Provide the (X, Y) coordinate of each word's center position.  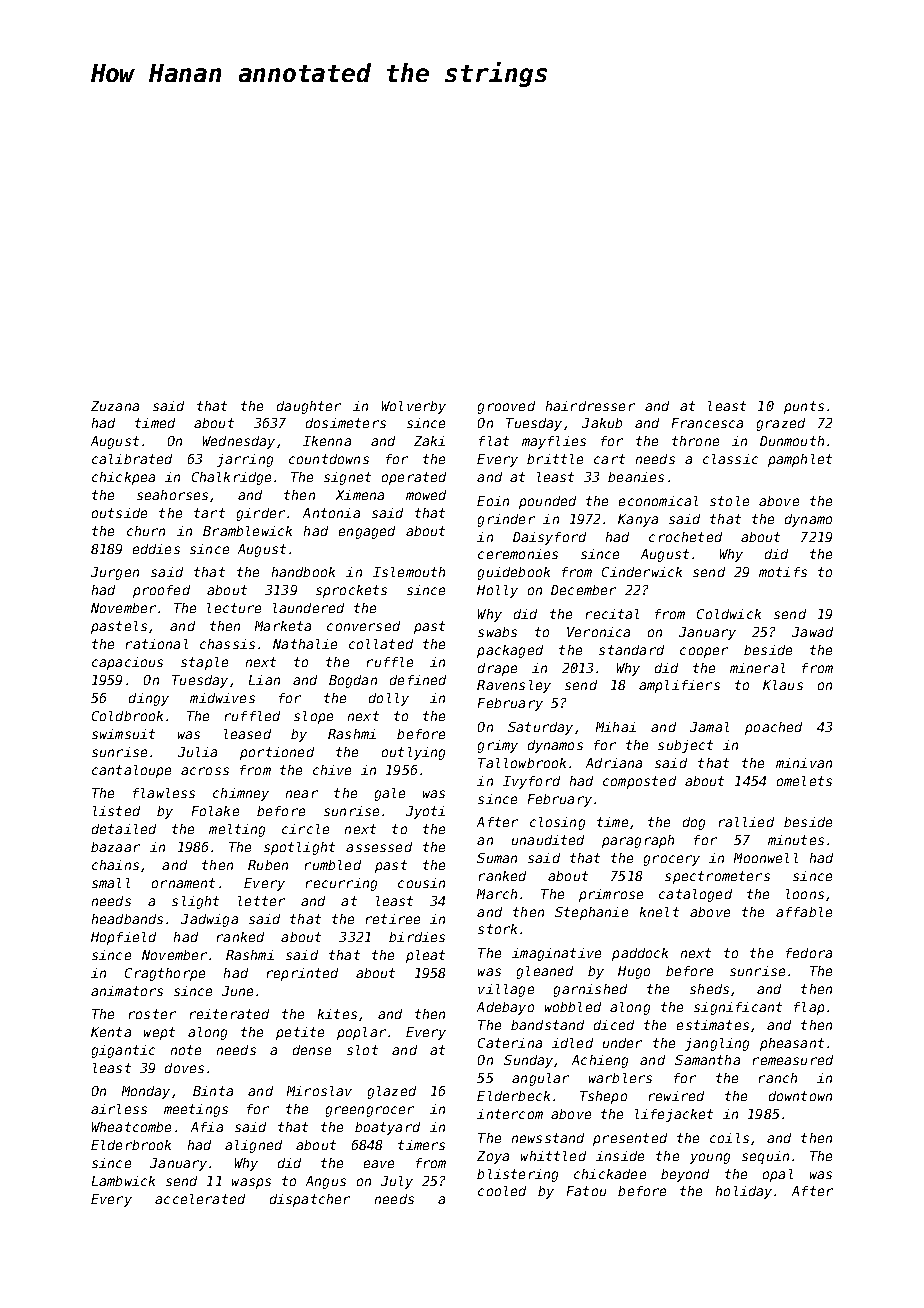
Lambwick (123, 1181)
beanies (636, 477)
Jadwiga (209, 920)
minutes (796, 840)
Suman (497, 858)
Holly (497, 591)
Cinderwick (642, 572)
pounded (547, 502)
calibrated (132, 459)
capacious (127, 663)
